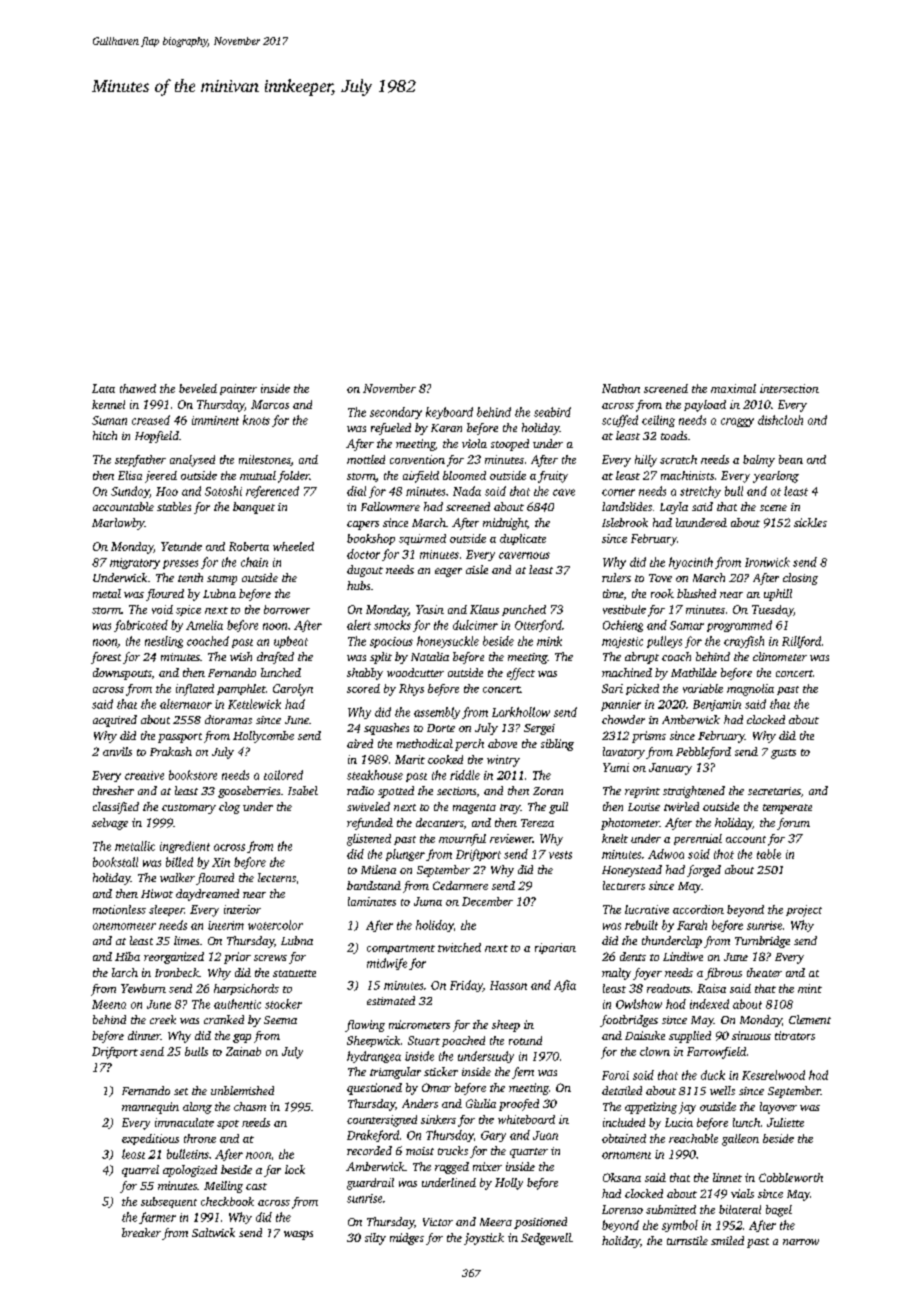 The width and height of the page is (924, 1308). I want to click on bean, so click(791, 459).
